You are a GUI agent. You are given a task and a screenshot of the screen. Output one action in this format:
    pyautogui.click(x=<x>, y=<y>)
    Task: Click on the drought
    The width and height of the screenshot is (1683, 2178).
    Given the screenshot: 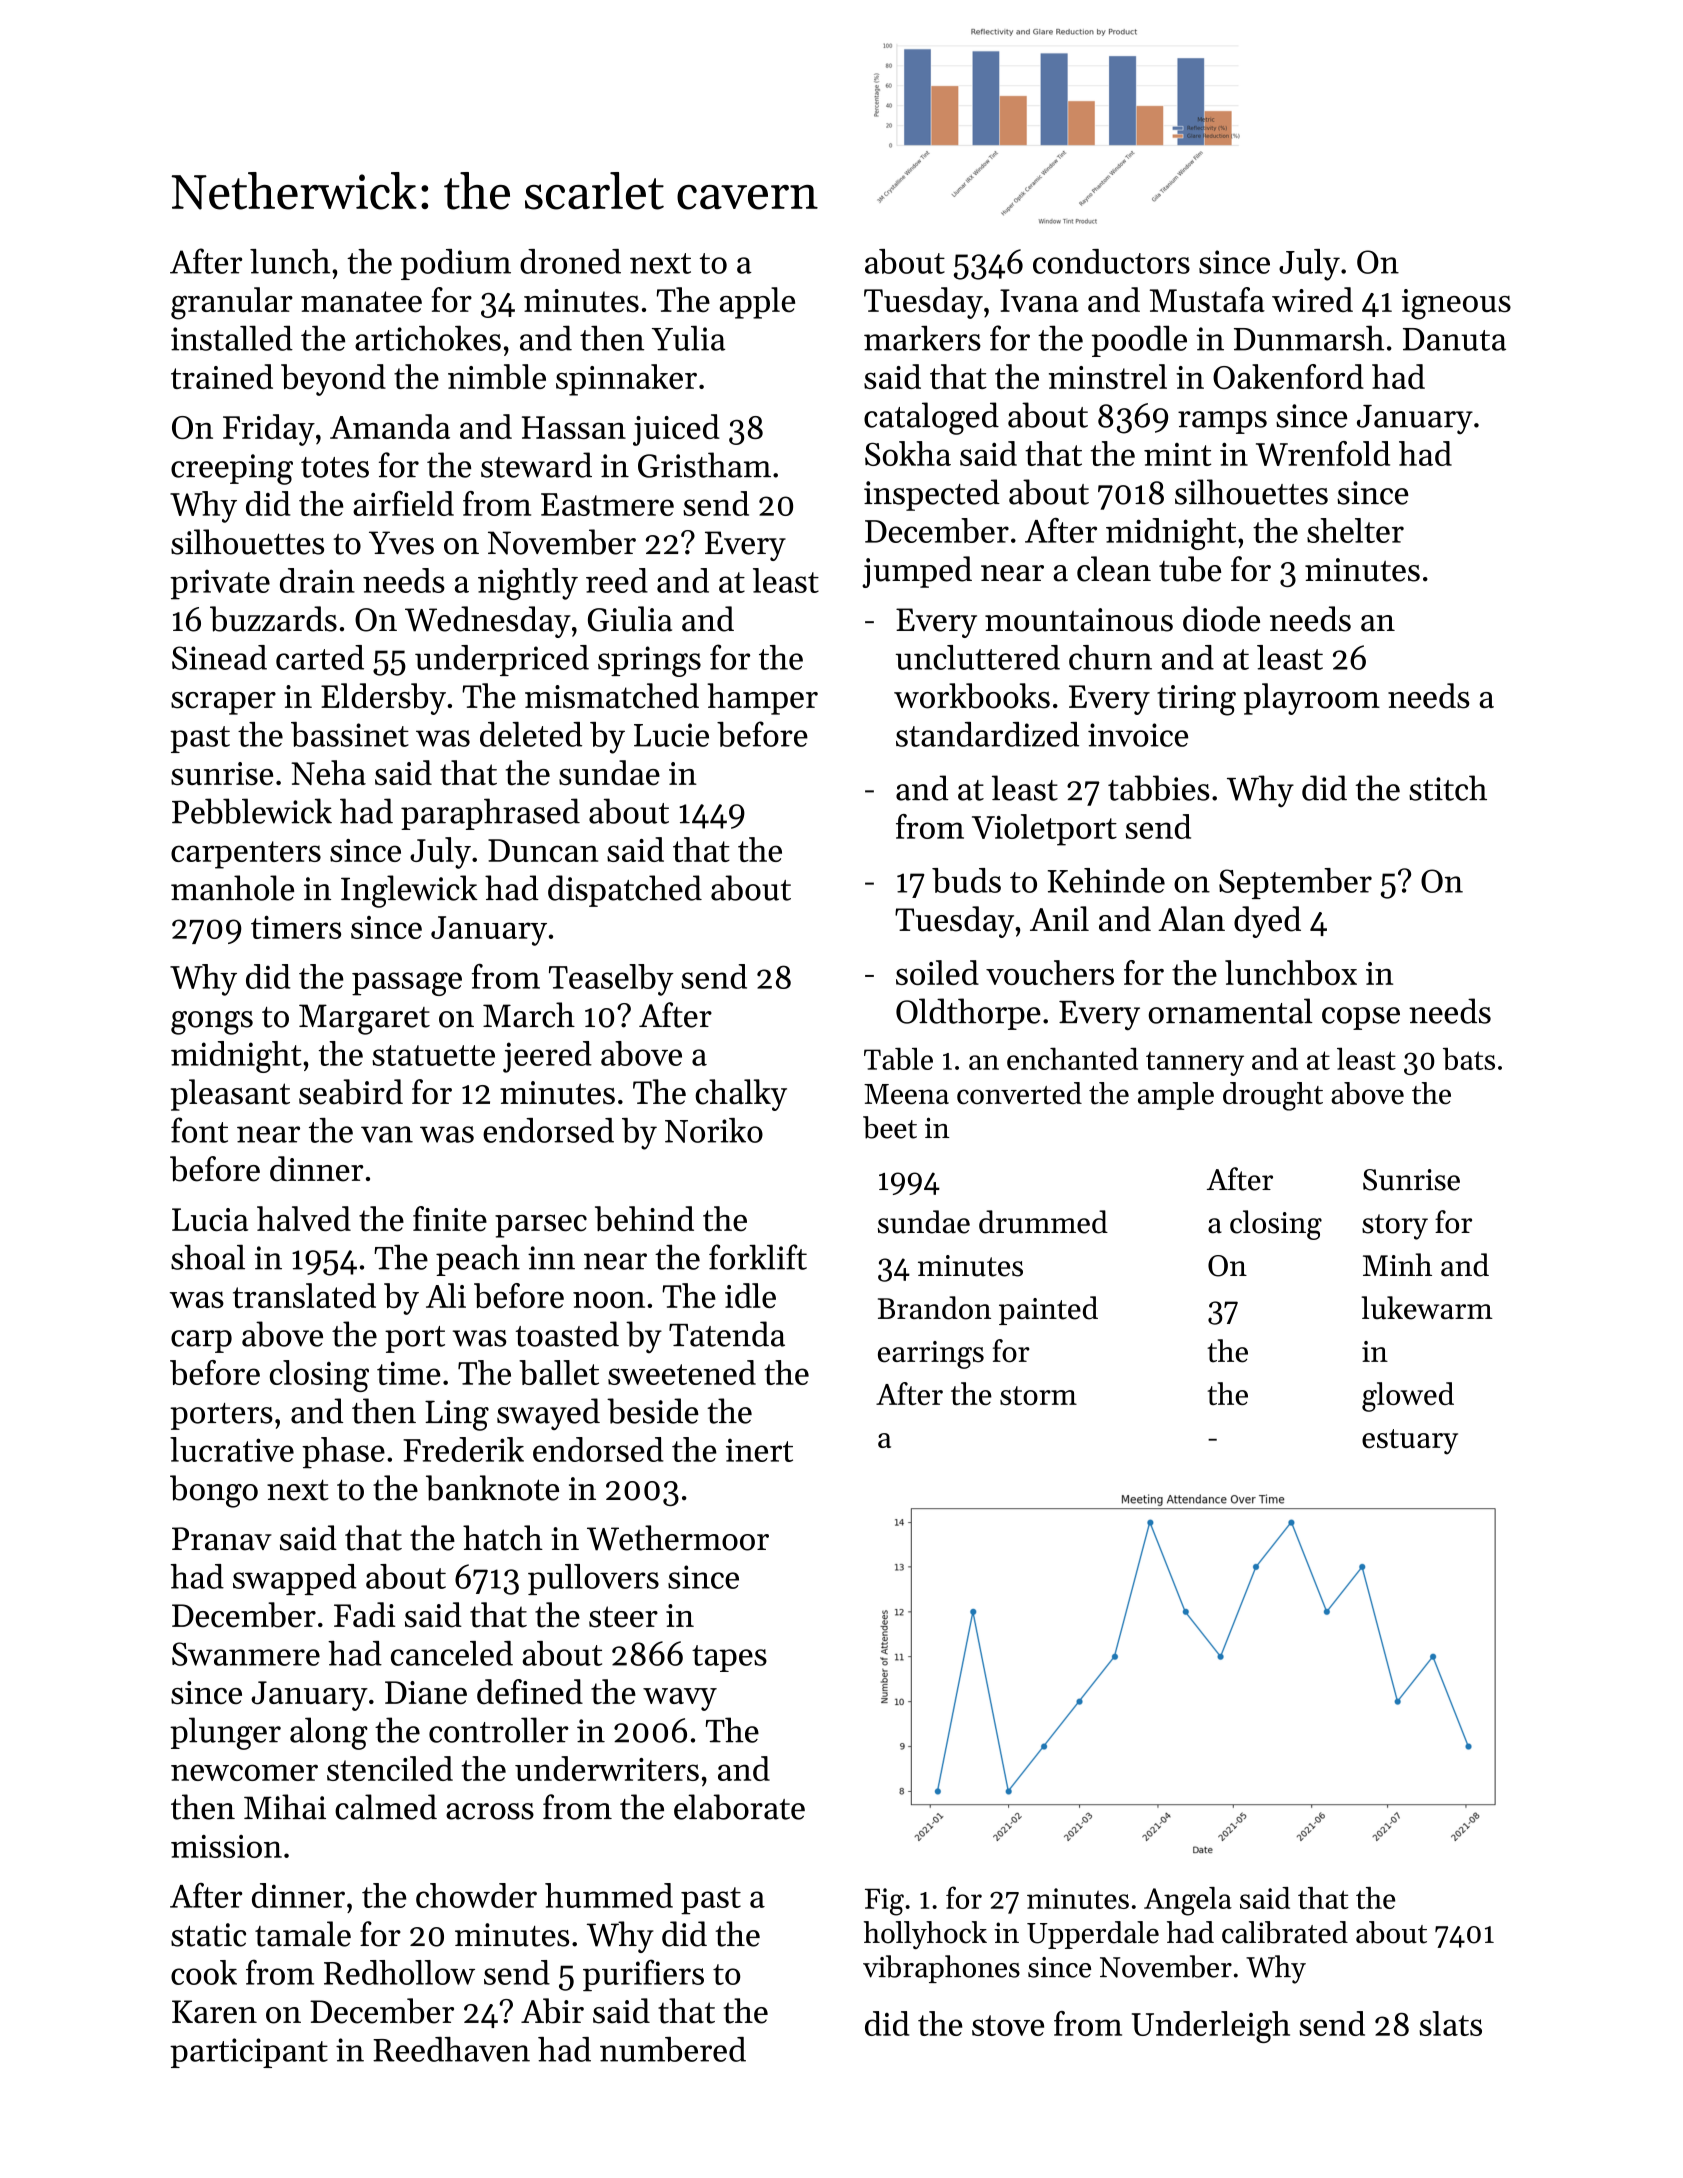 What is the action you would take?
    pyautogui.click(x=1273, y=1096)
